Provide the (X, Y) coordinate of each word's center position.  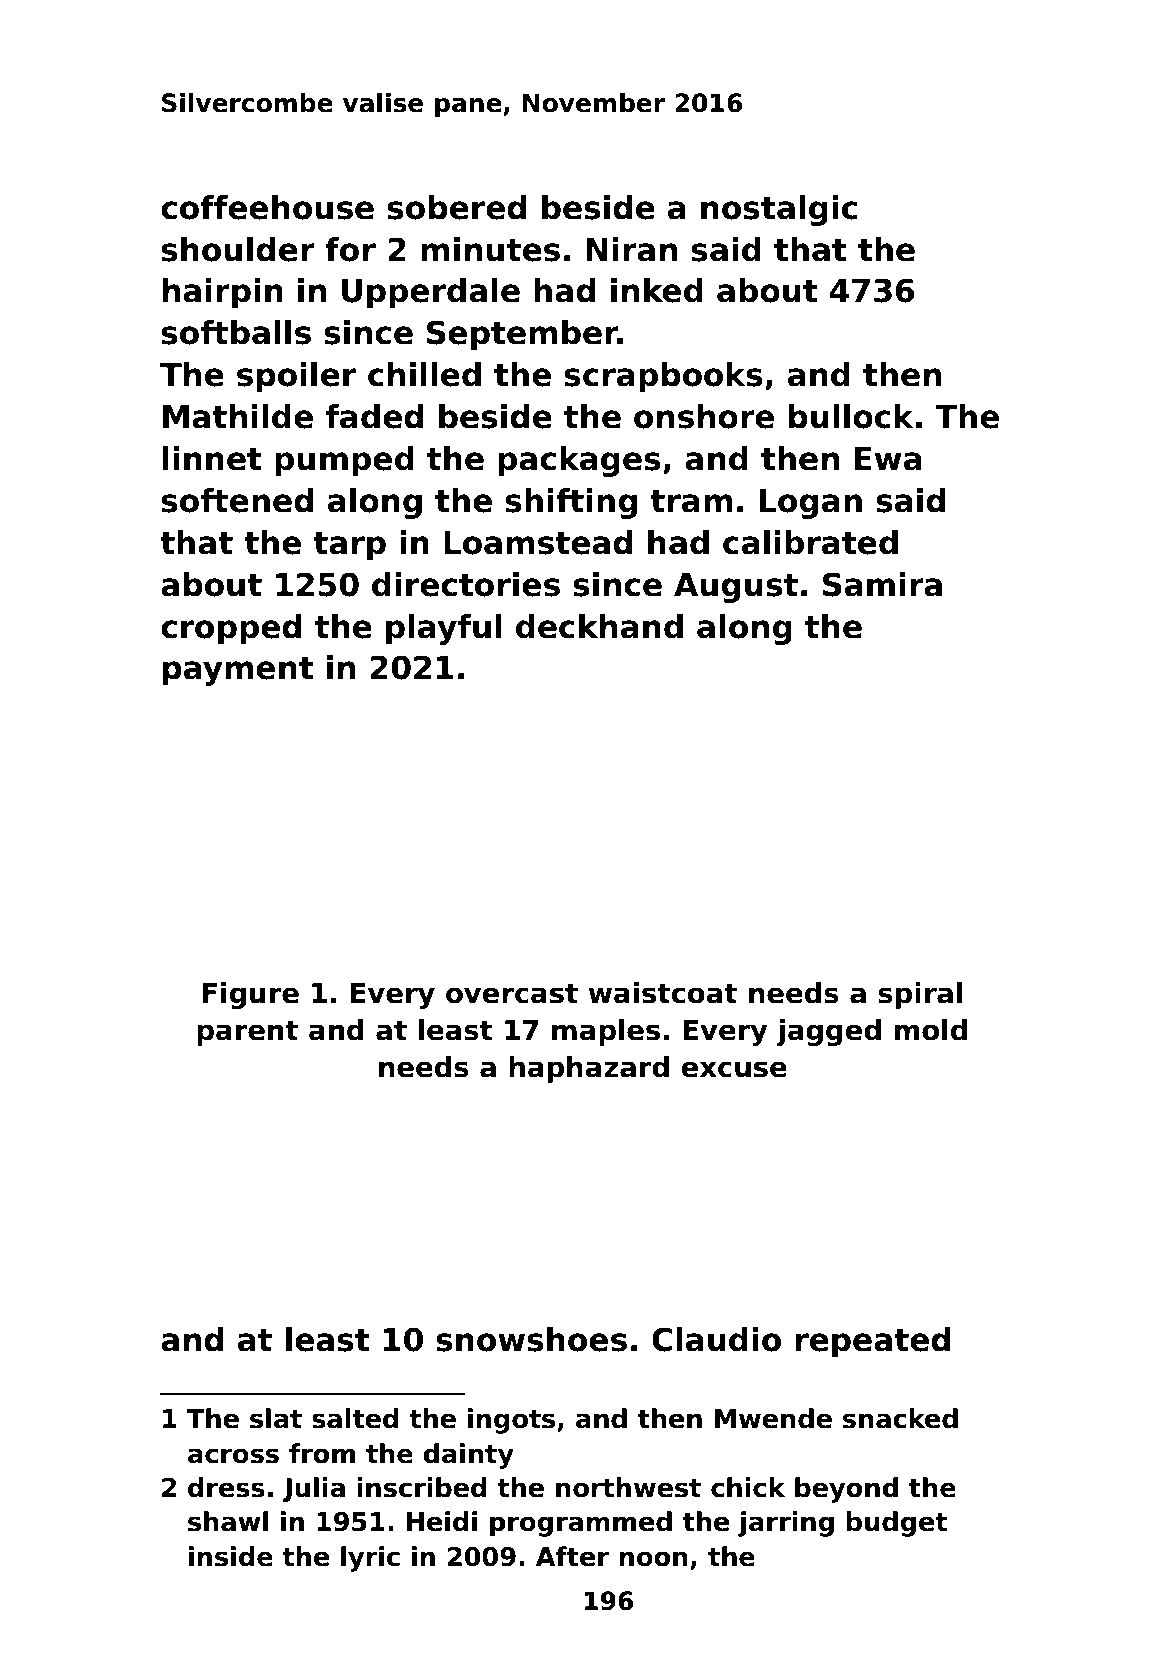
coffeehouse (267, 207)
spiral (920, 995)
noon (653, 1559)
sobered (457, 207)
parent (247, 1033)
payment (238, 671)
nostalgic (779, 210)
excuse (734, 1069)
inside (231, 1556)
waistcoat (662, 993)
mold (931, 1030)
